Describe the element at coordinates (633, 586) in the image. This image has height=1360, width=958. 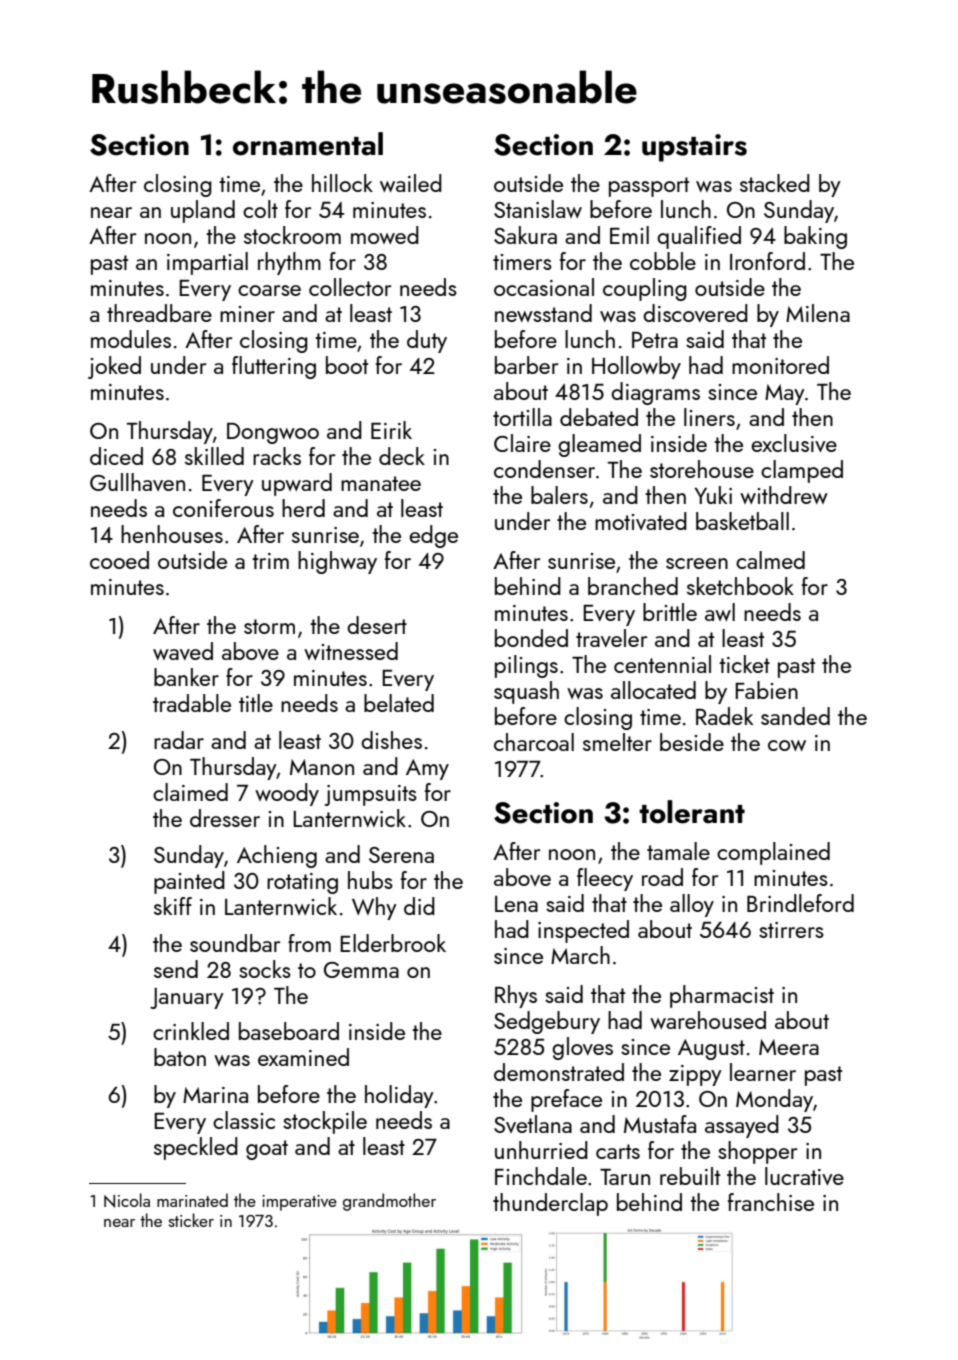
I see `branched` at that location.
